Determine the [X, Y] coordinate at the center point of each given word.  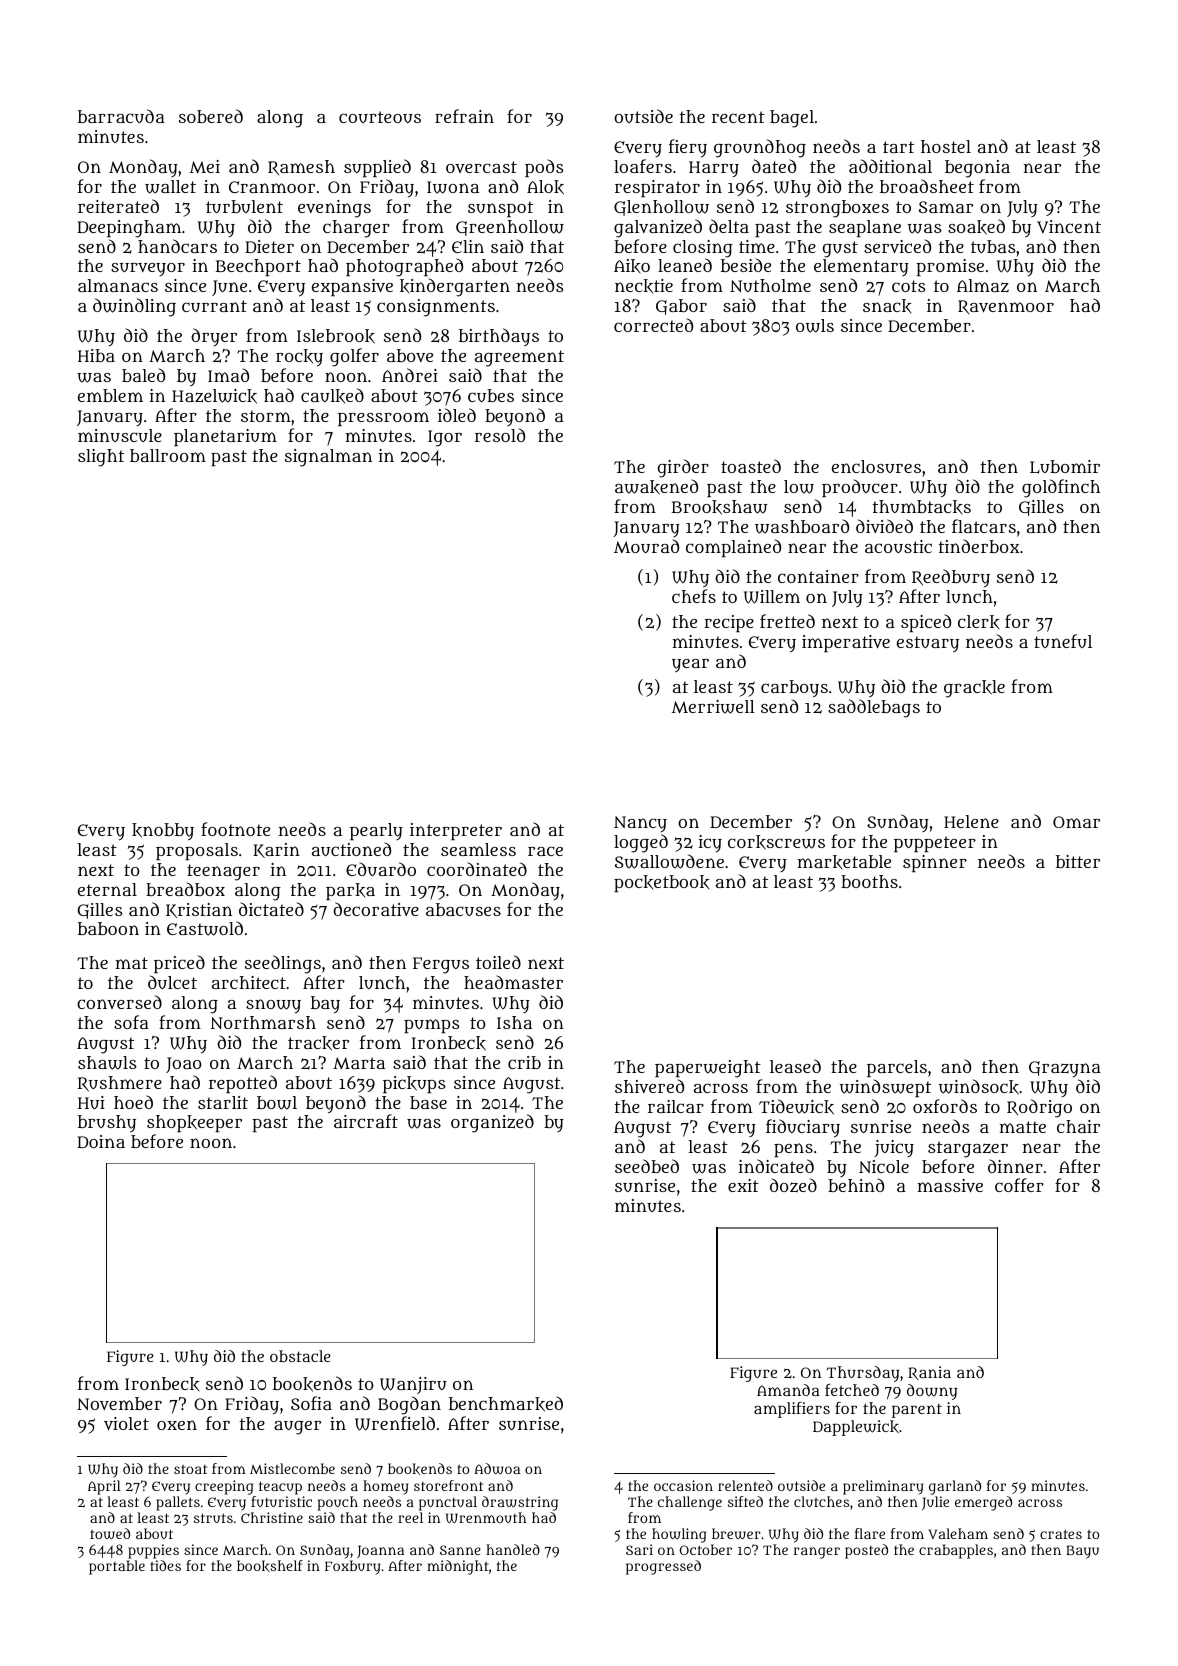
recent [738, 117]
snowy [273, 1006]
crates [1061, 1534]
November [119, 1403]
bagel [792, 119]
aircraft [366, 1121]
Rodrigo [1039, 1108]
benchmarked [506, 1404]
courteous [380, 117]
